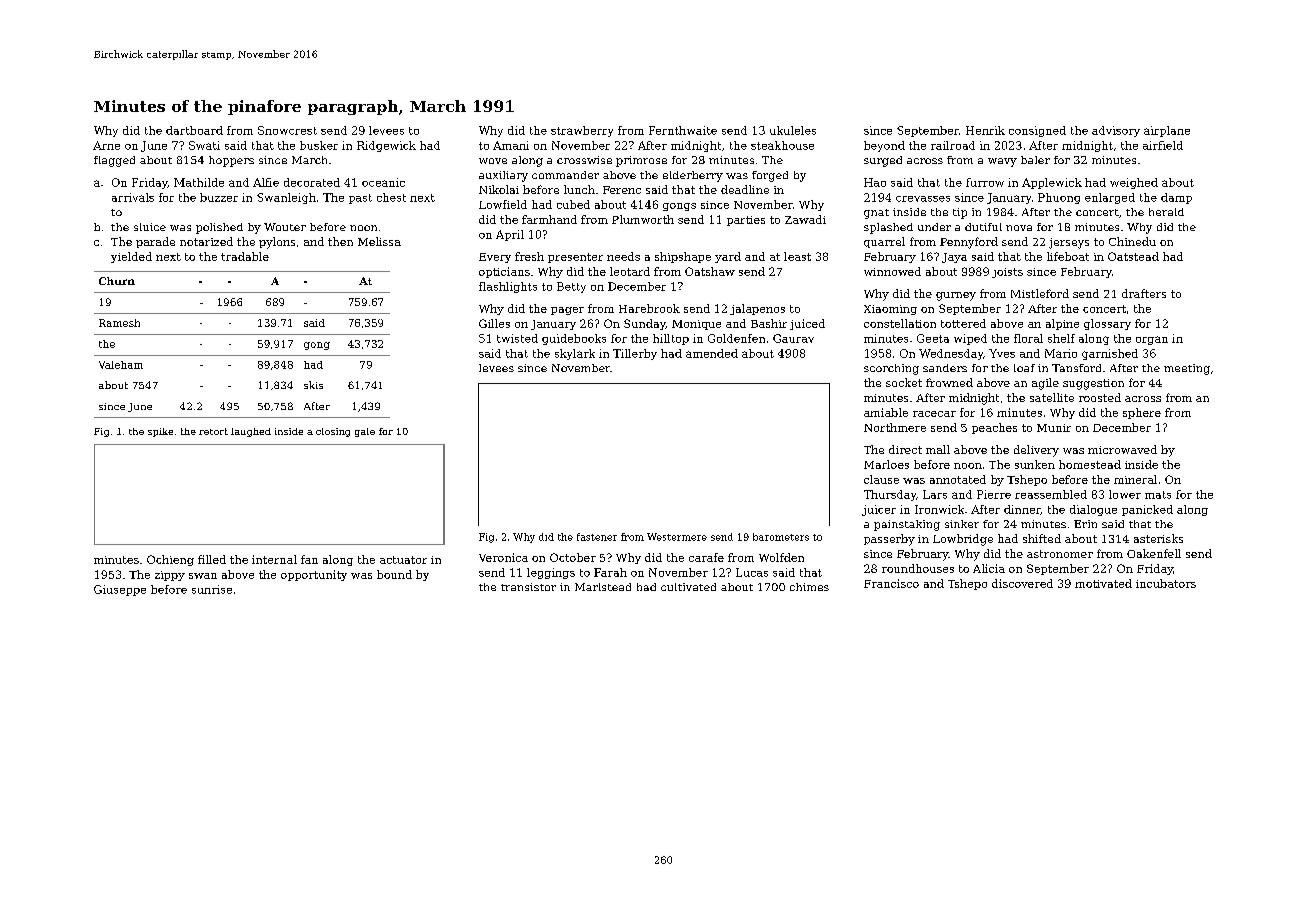  Describe the element at coordinates (1142, 413) in the screenshot. I see `sphere` at that location.
